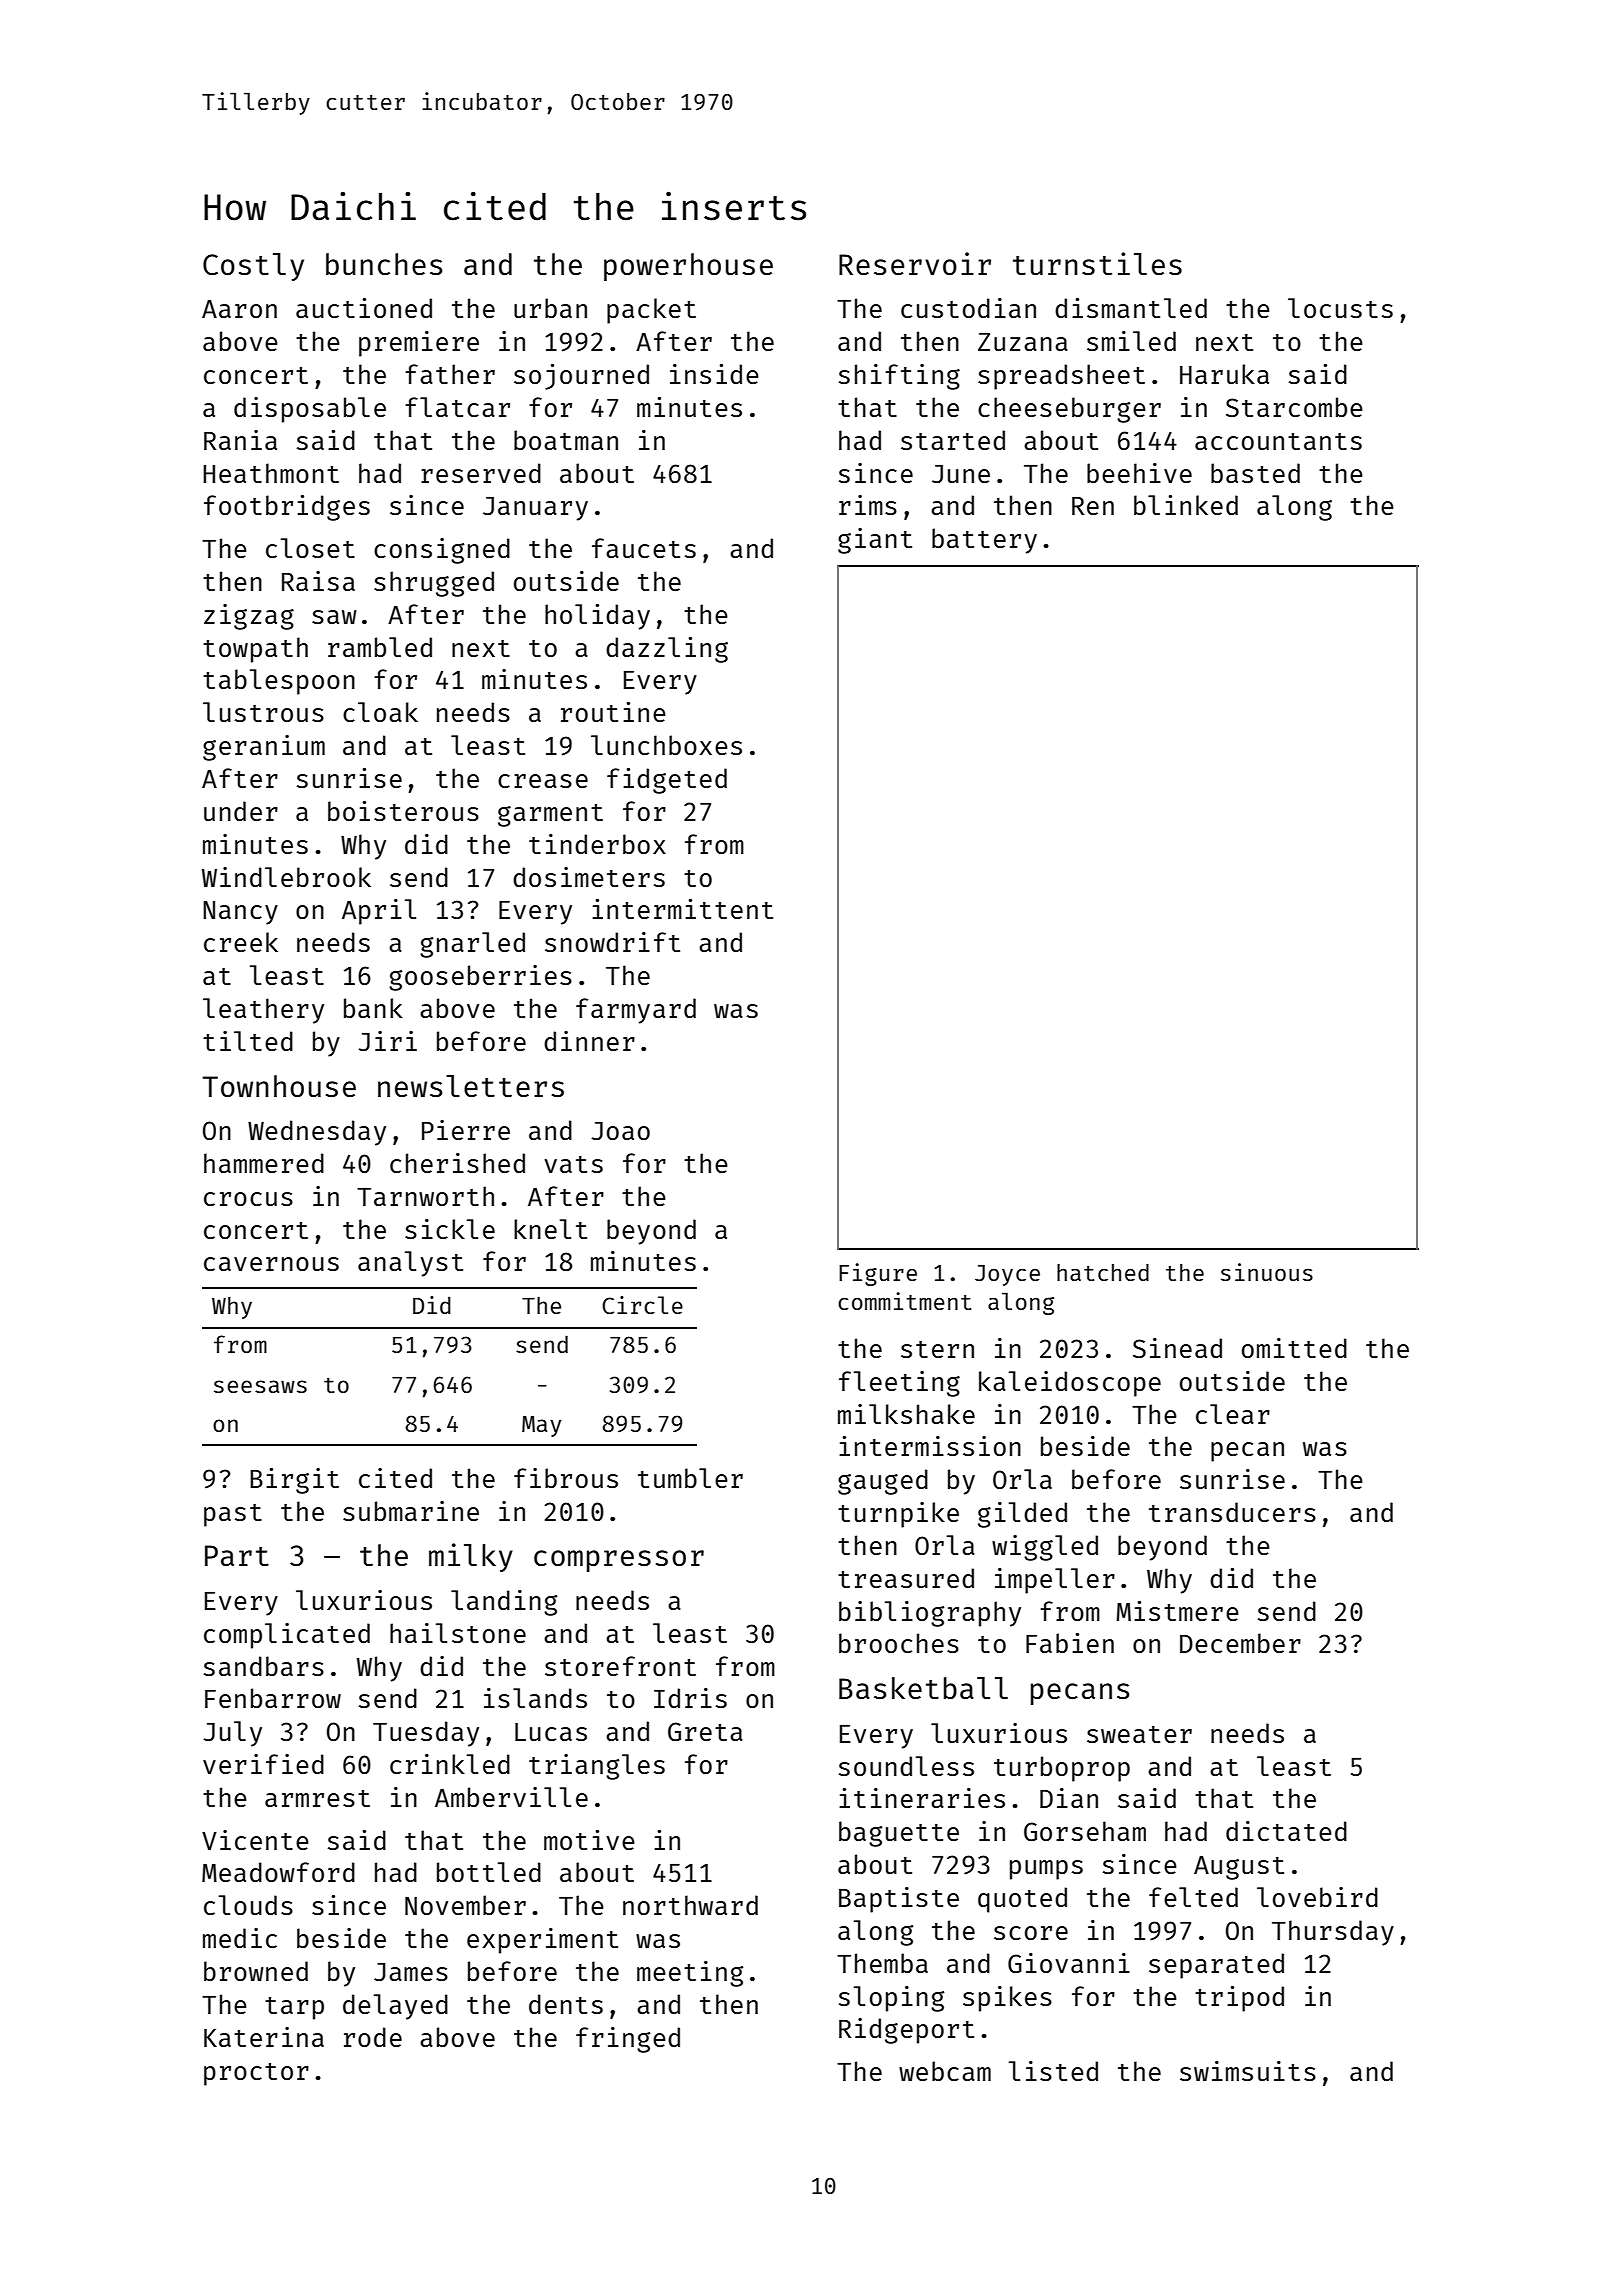  What do you see at coordinates (688, 267) in the image?
I see `powerhouse` at bounding box center [688, 267].
